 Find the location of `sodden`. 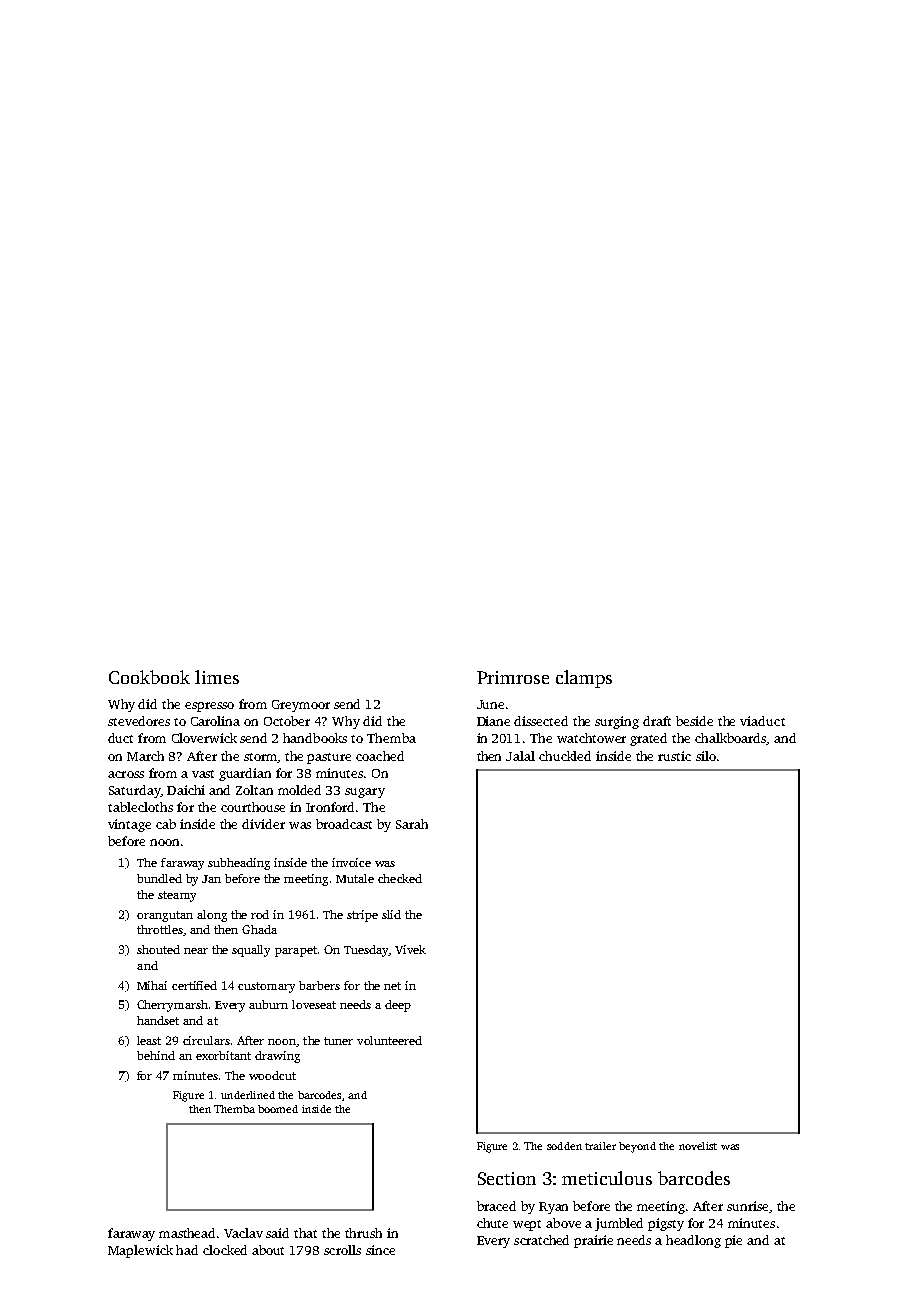

sodden is located at coordinates (564, 1146).
